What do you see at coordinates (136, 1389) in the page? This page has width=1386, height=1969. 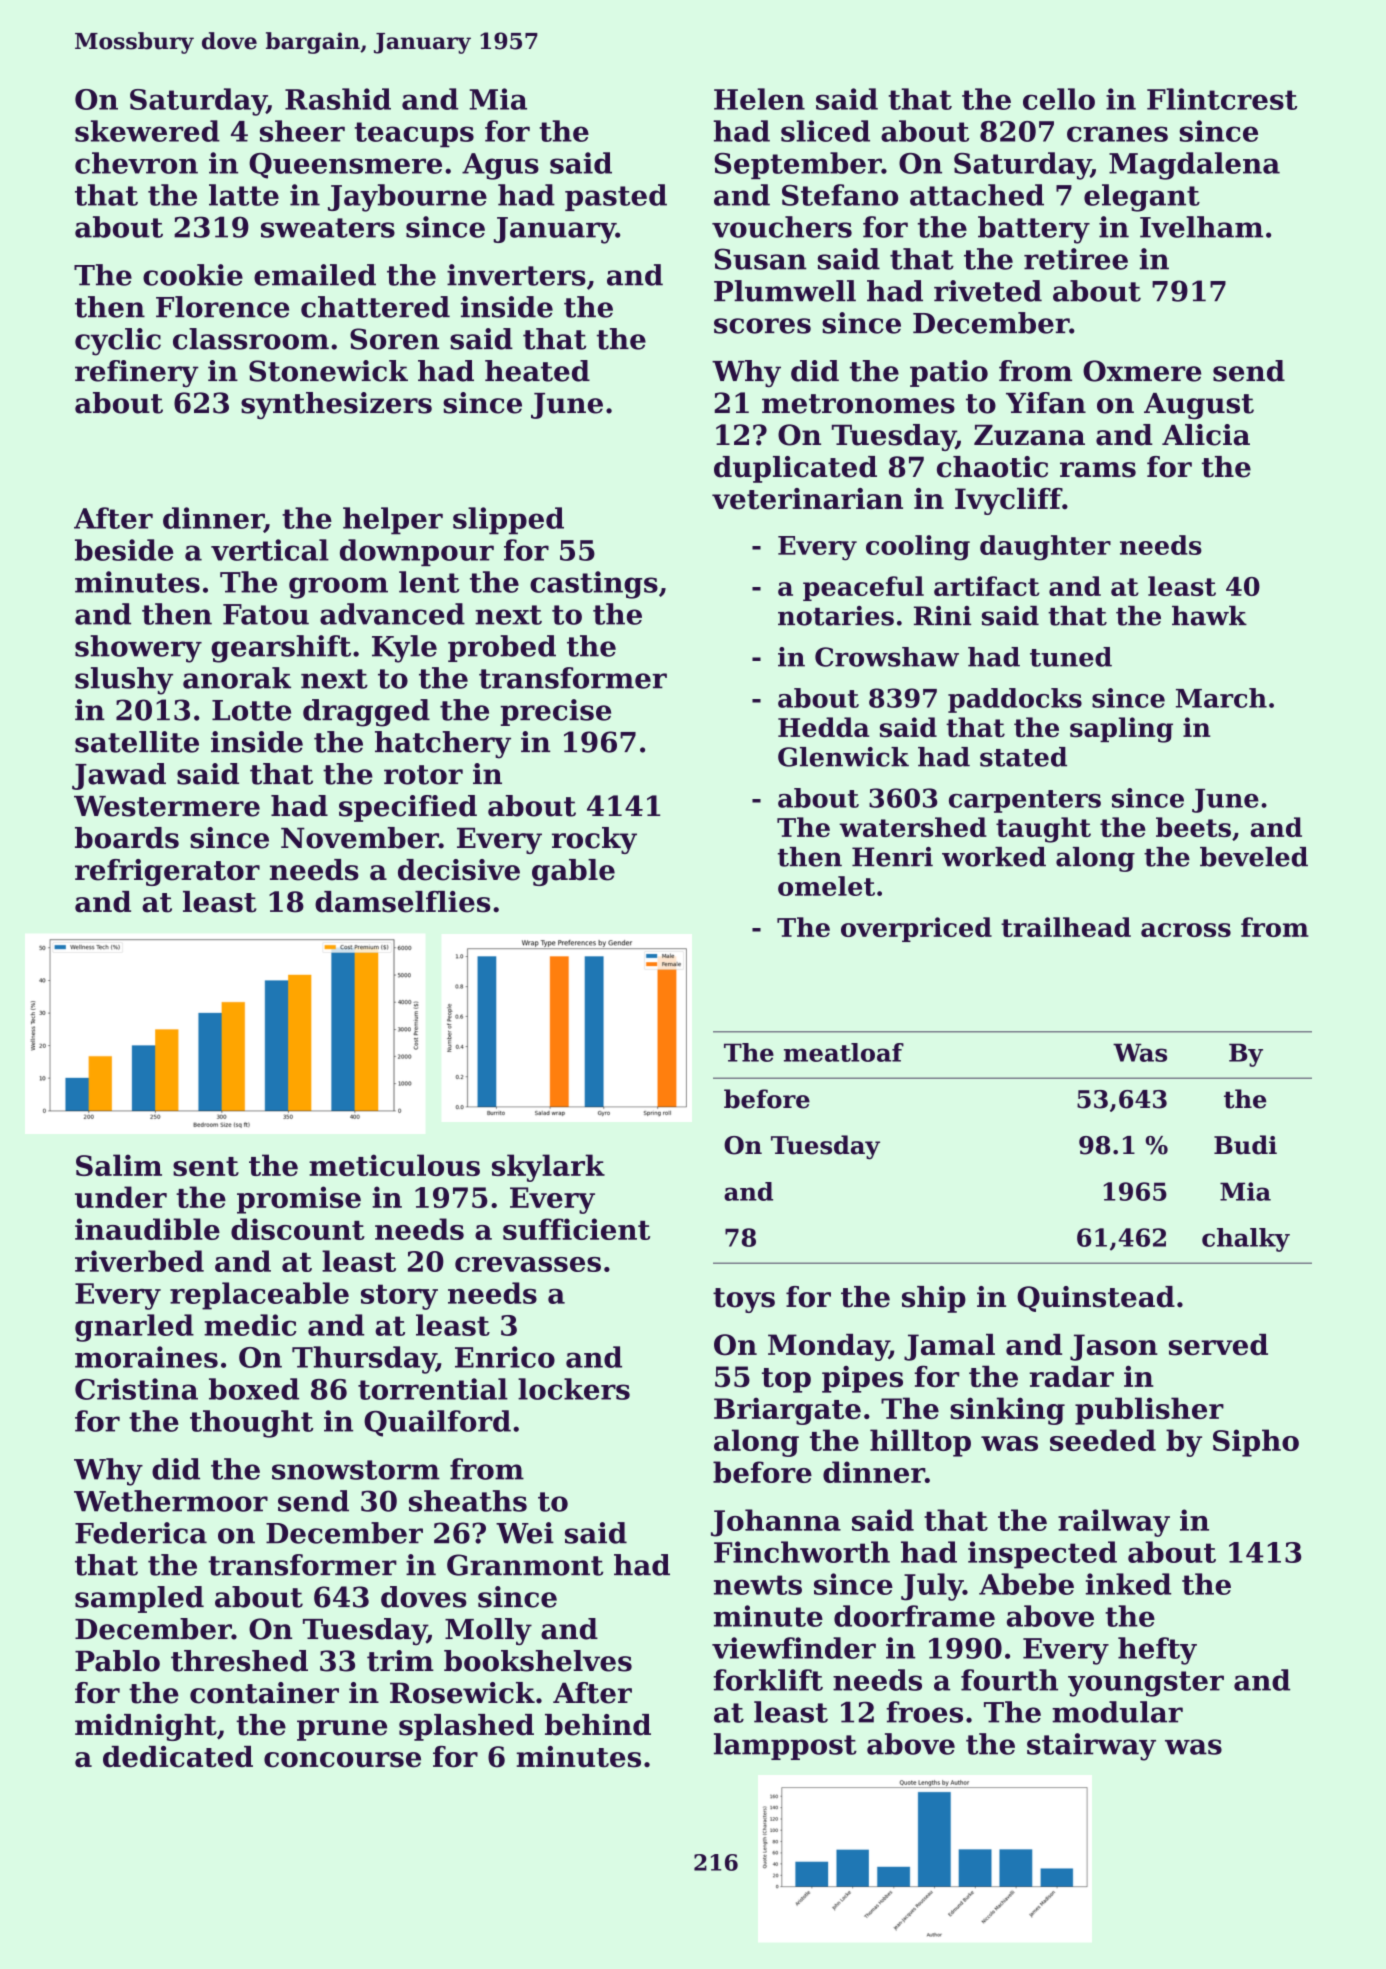 I see `Cristina` at bounding box center [136, 1389].
